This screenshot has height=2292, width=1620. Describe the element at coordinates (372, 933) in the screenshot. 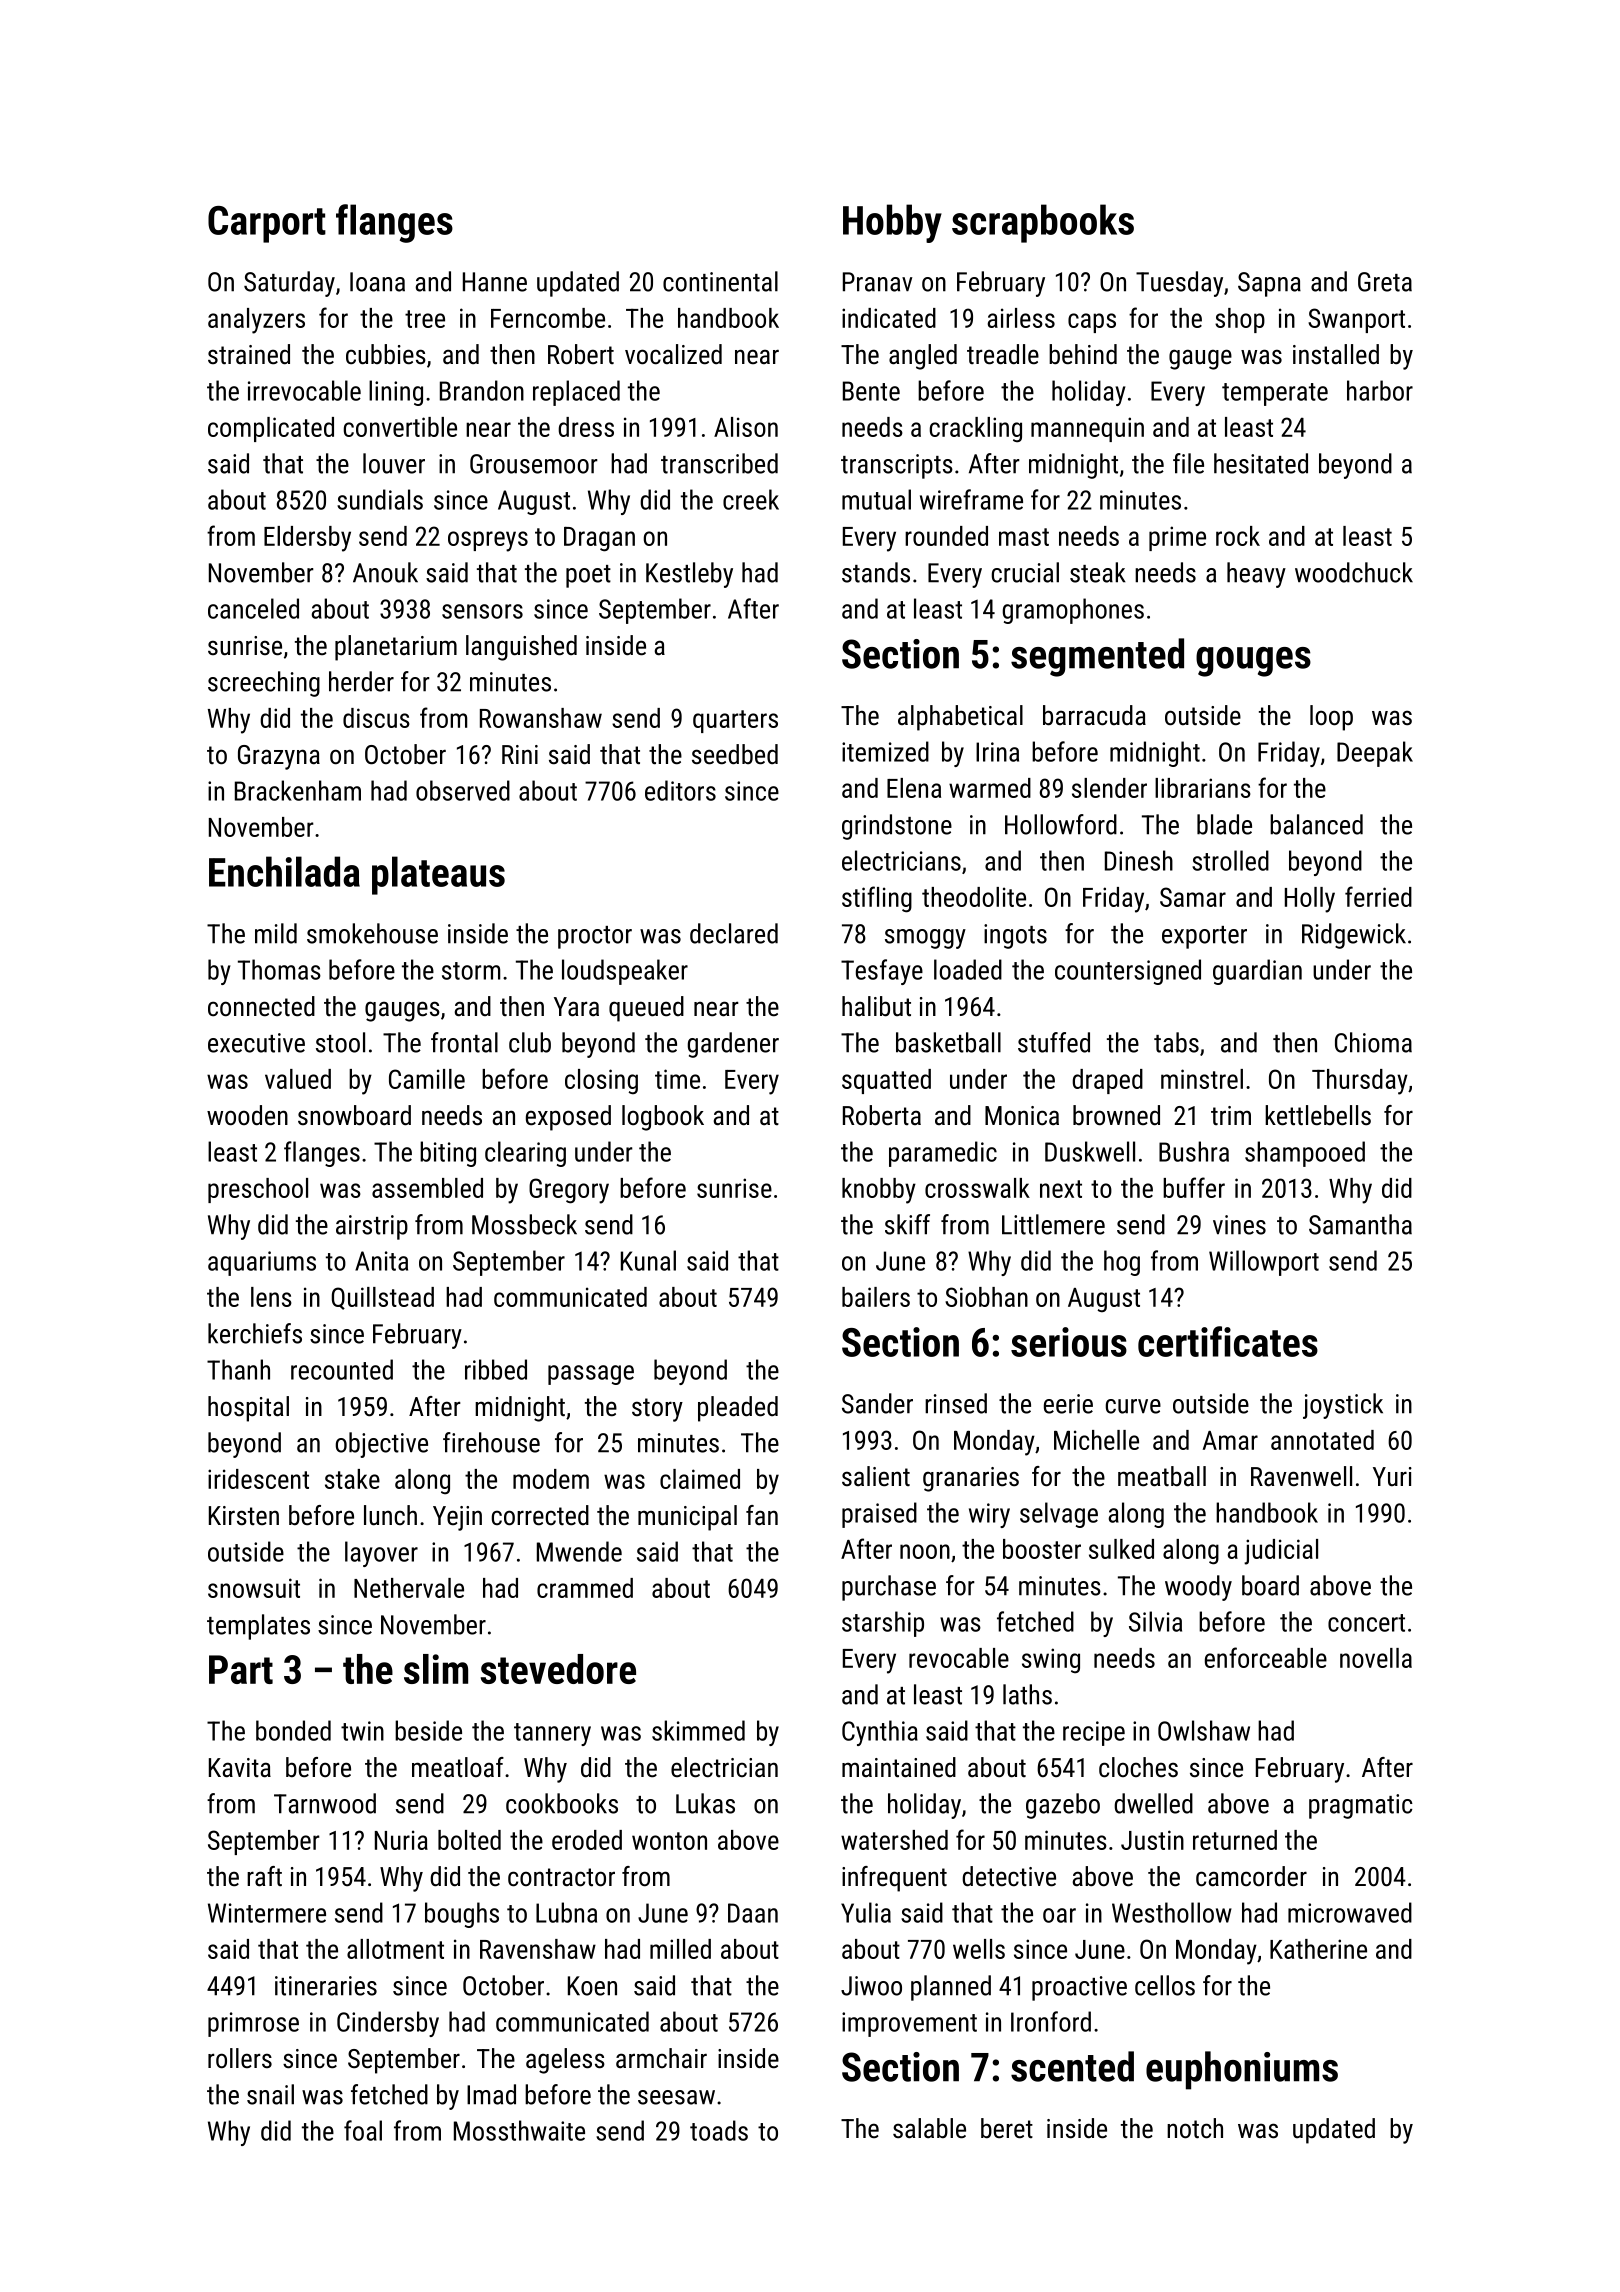

I see `smokehouse` at that location.
